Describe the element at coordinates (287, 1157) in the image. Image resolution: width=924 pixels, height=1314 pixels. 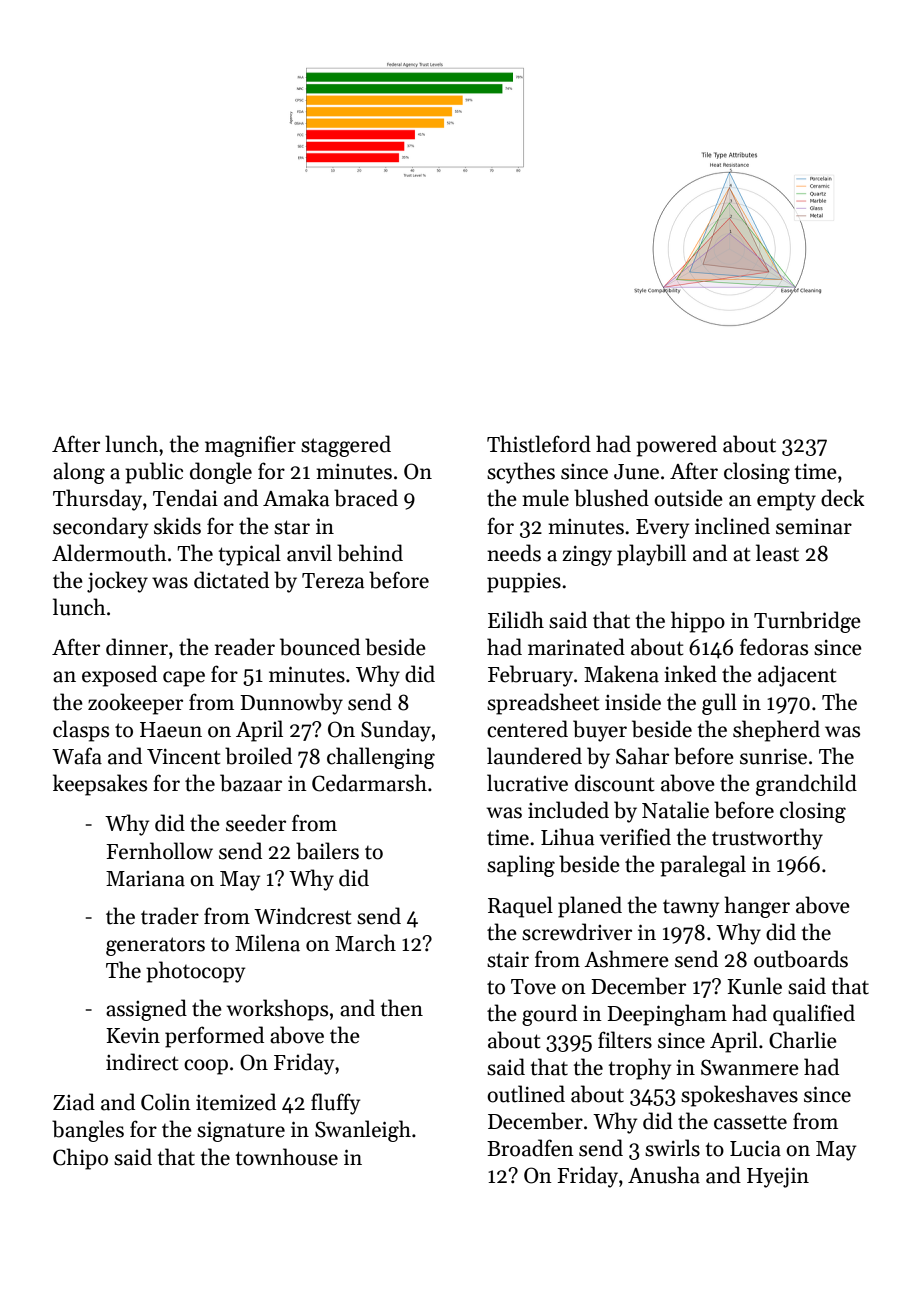
I see `townhouse` at that location.
